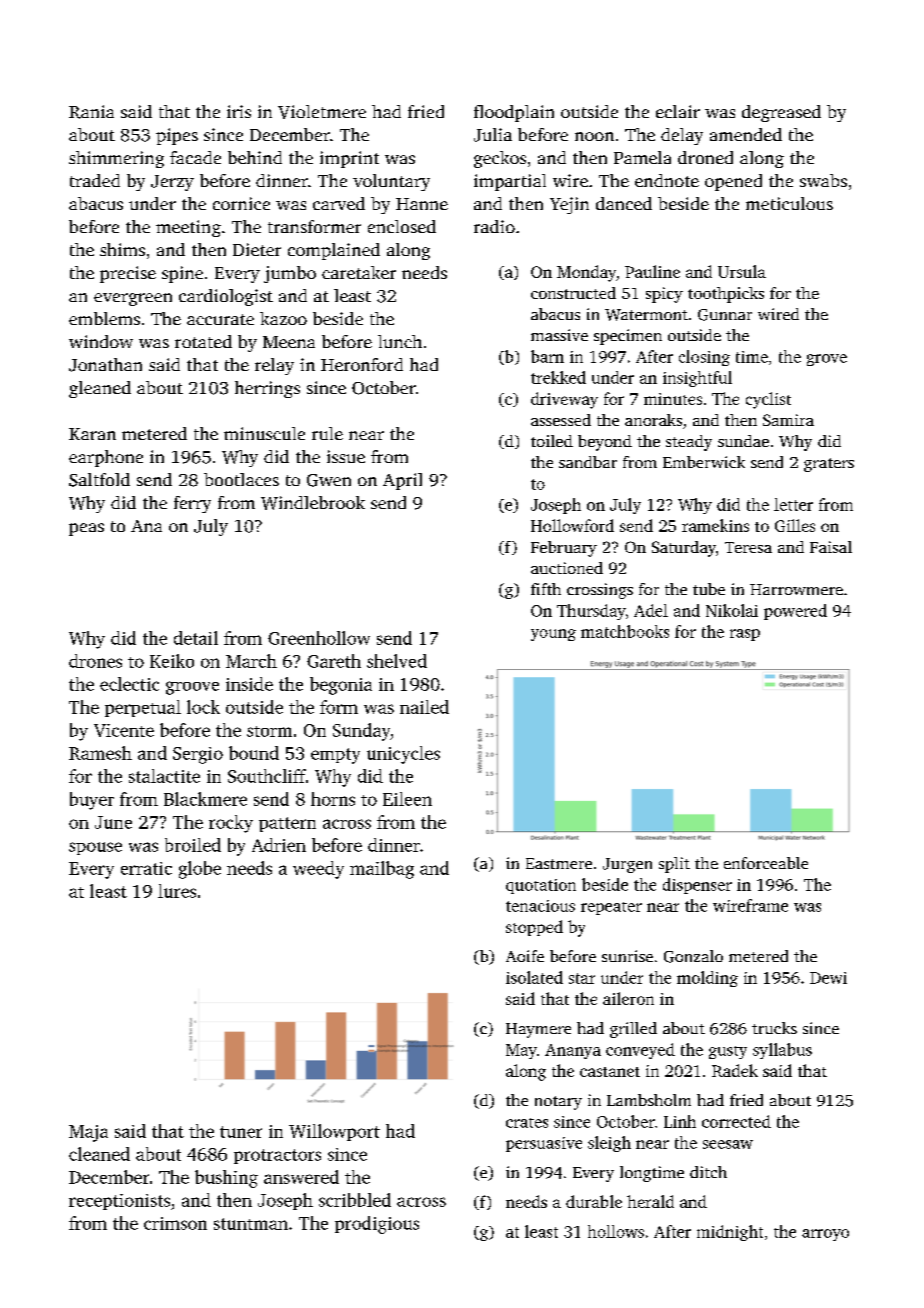 The height and width of the page is (1308, 924). Describe the element at coordinates (407, 799) in the page. I see `Eileen` at that location.
